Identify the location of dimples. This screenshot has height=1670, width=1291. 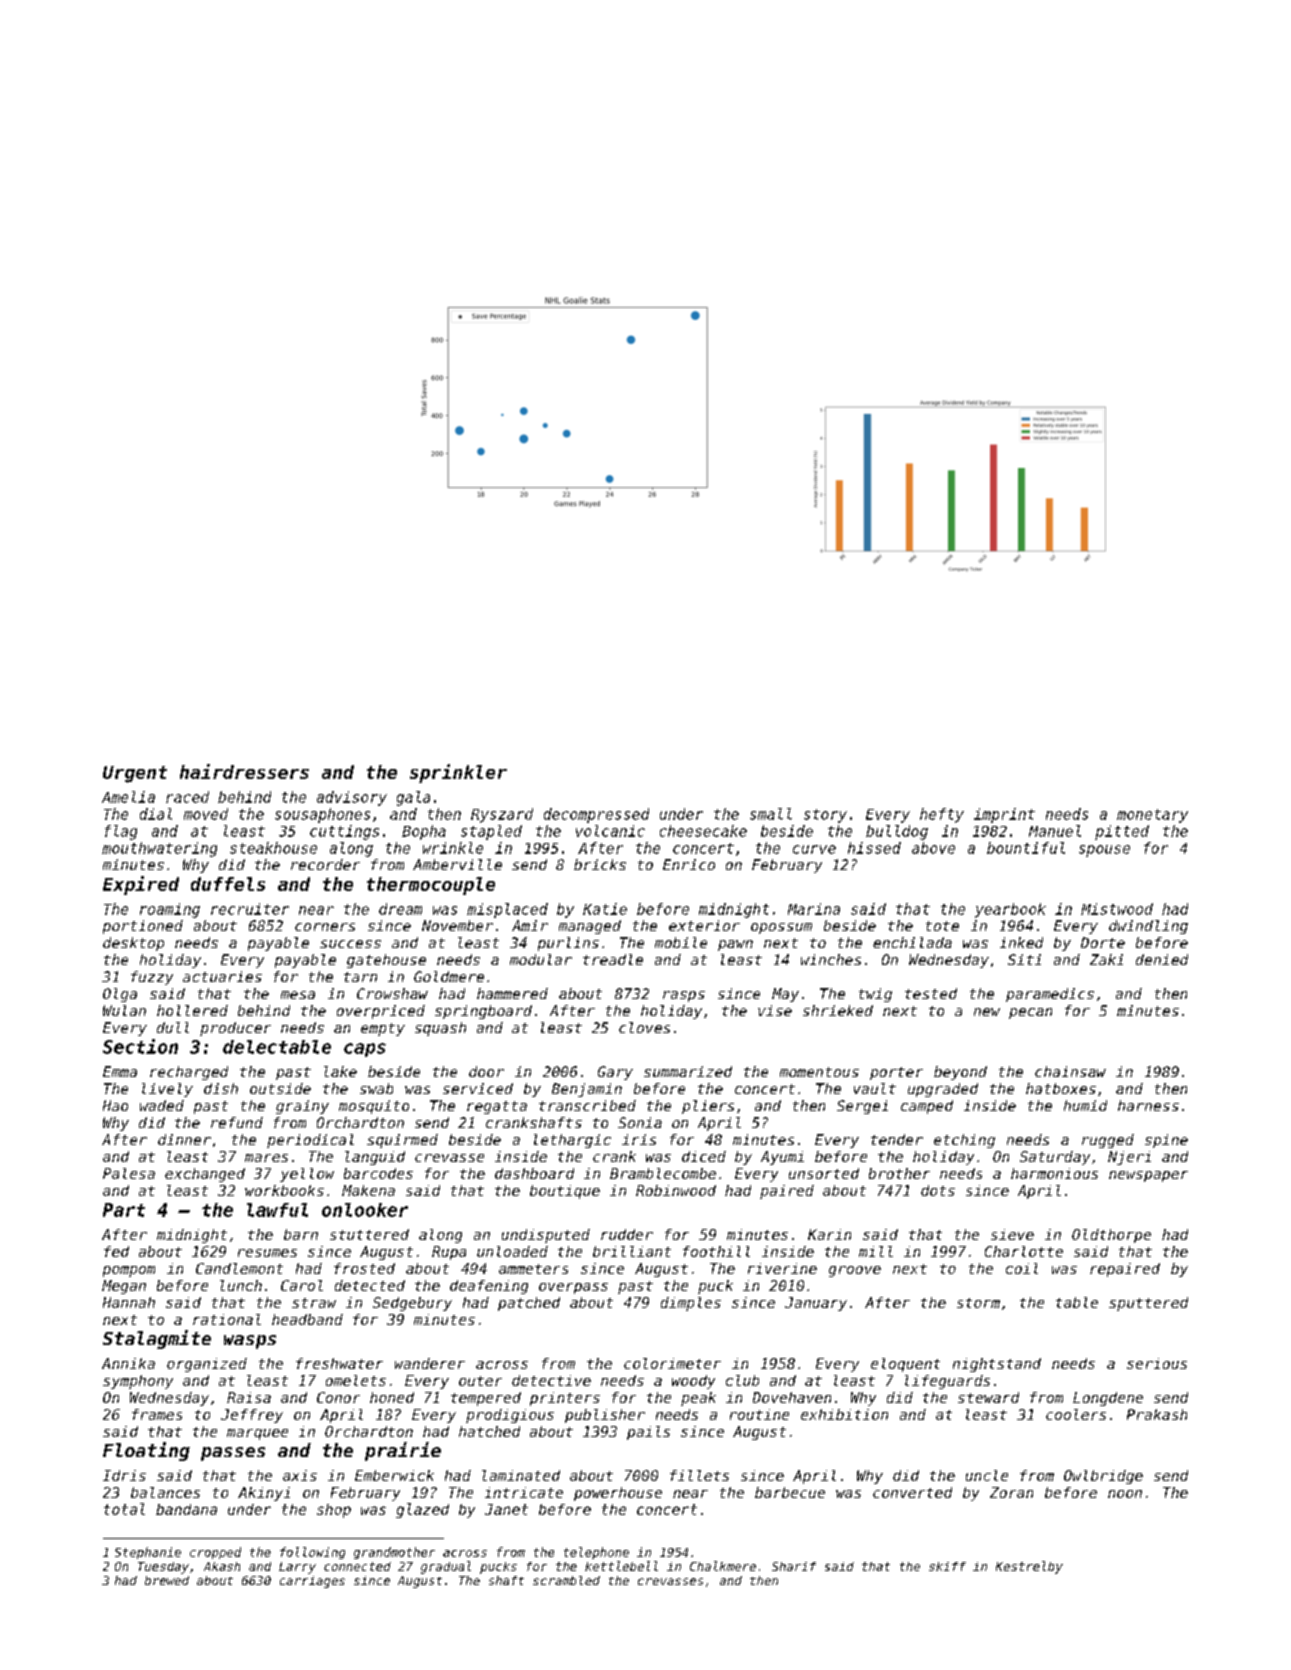
(691, 1304).
